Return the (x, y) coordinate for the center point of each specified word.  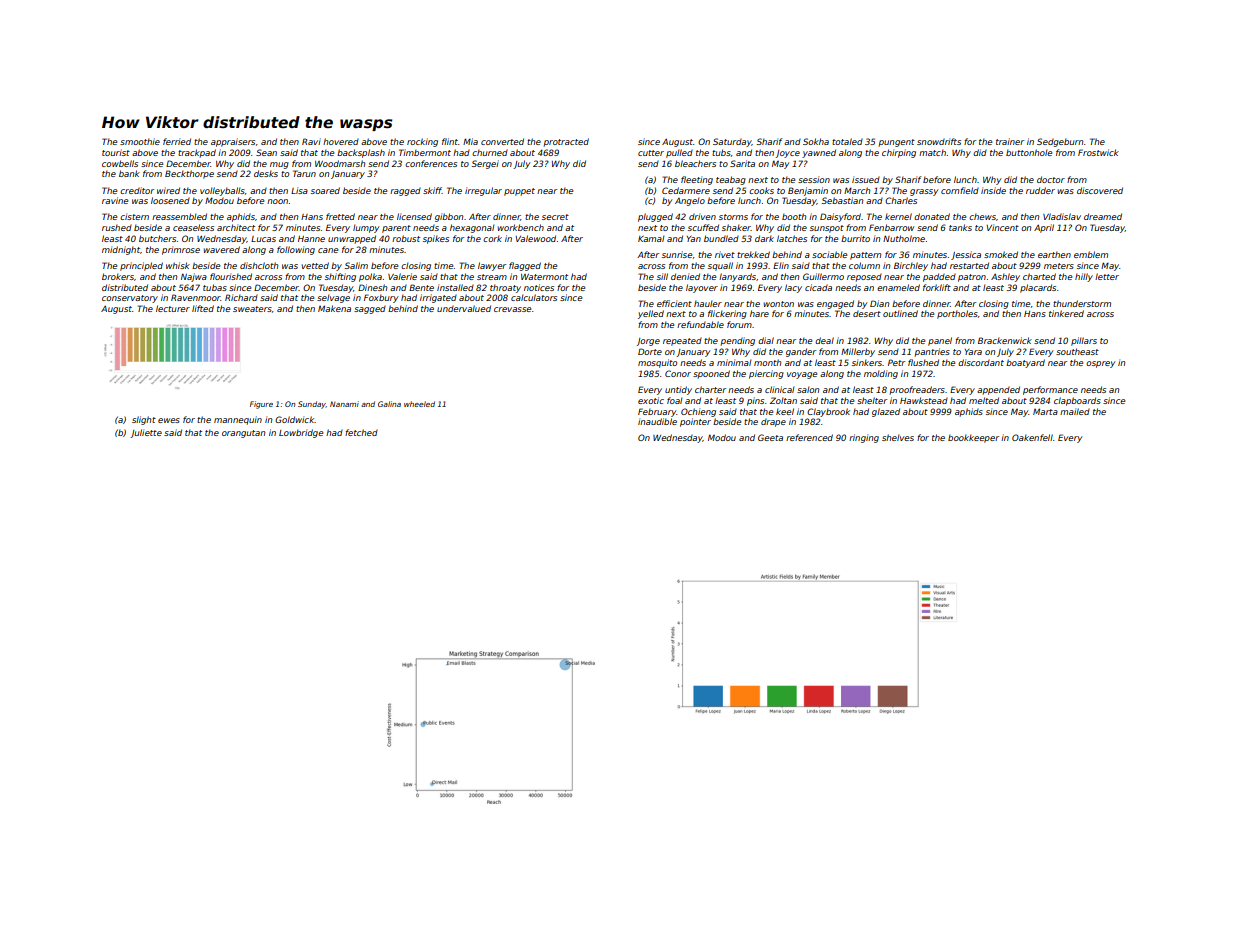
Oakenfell (1032, 437)
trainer (1010, 141)
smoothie (140, 141)
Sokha (816, 141)
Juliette (146, 433)
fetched (361, 432)
